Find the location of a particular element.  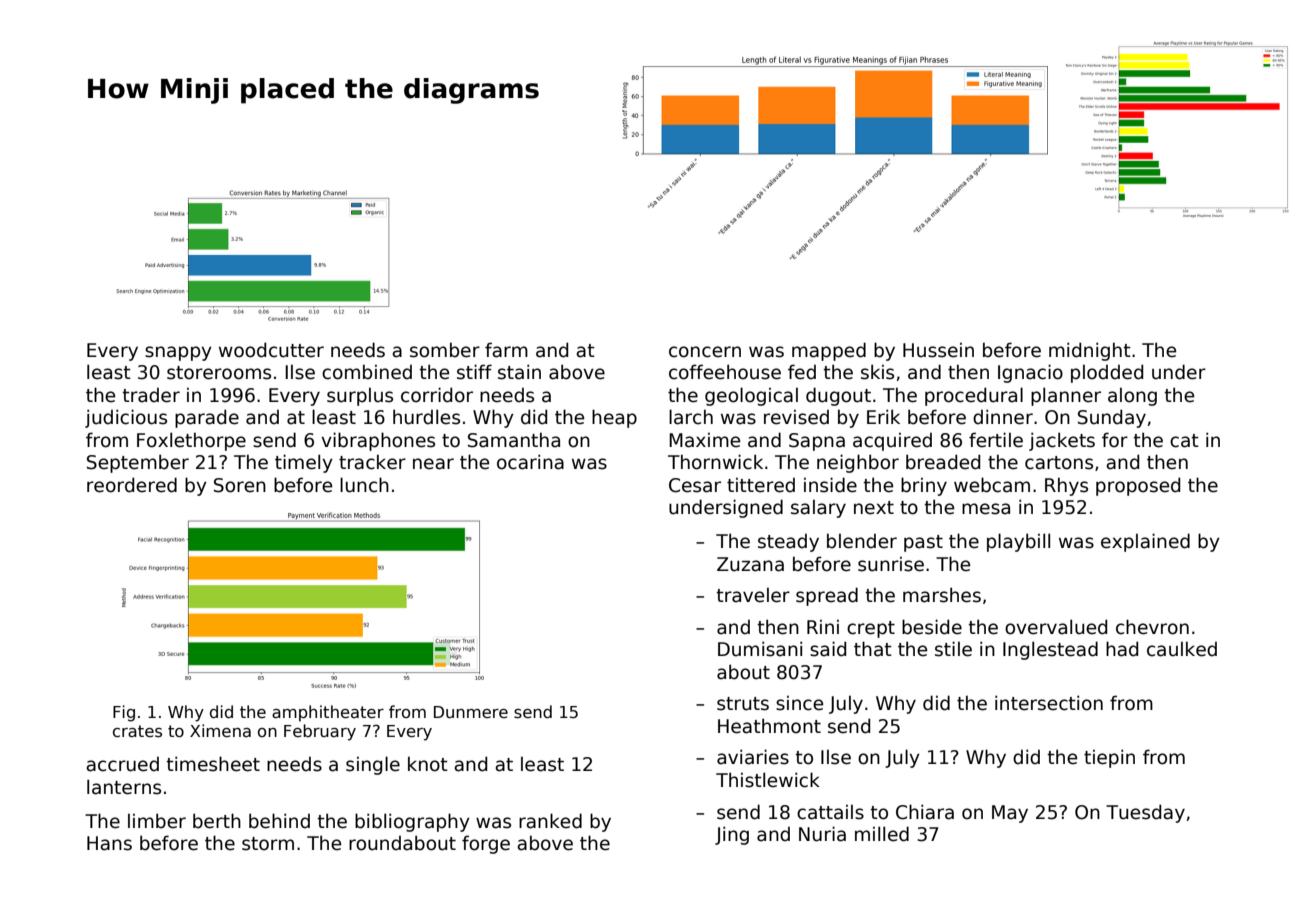

intersection is located at coordinates (1049, 703).
